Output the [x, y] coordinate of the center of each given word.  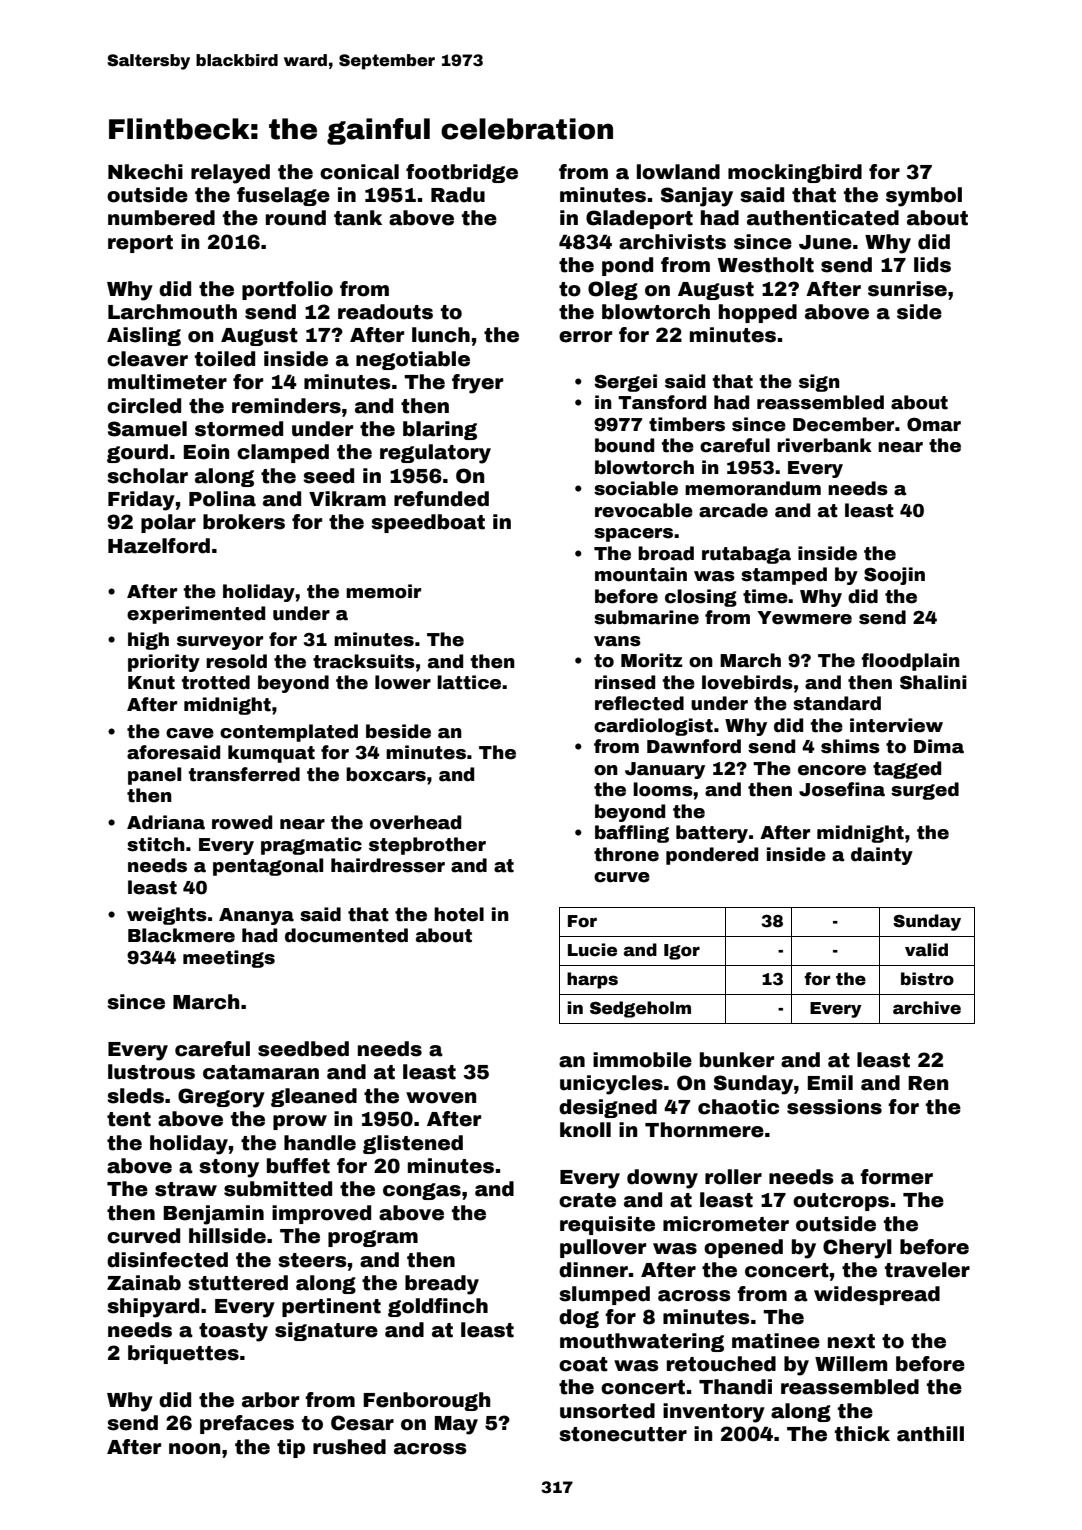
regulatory [435, 454]
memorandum [753, 488]
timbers [687, 424]
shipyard [153, 1308]
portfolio [287, 290]
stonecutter [623, 1434]
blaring [440, 430]
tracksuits [364, 661]
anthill [930, 1434]
